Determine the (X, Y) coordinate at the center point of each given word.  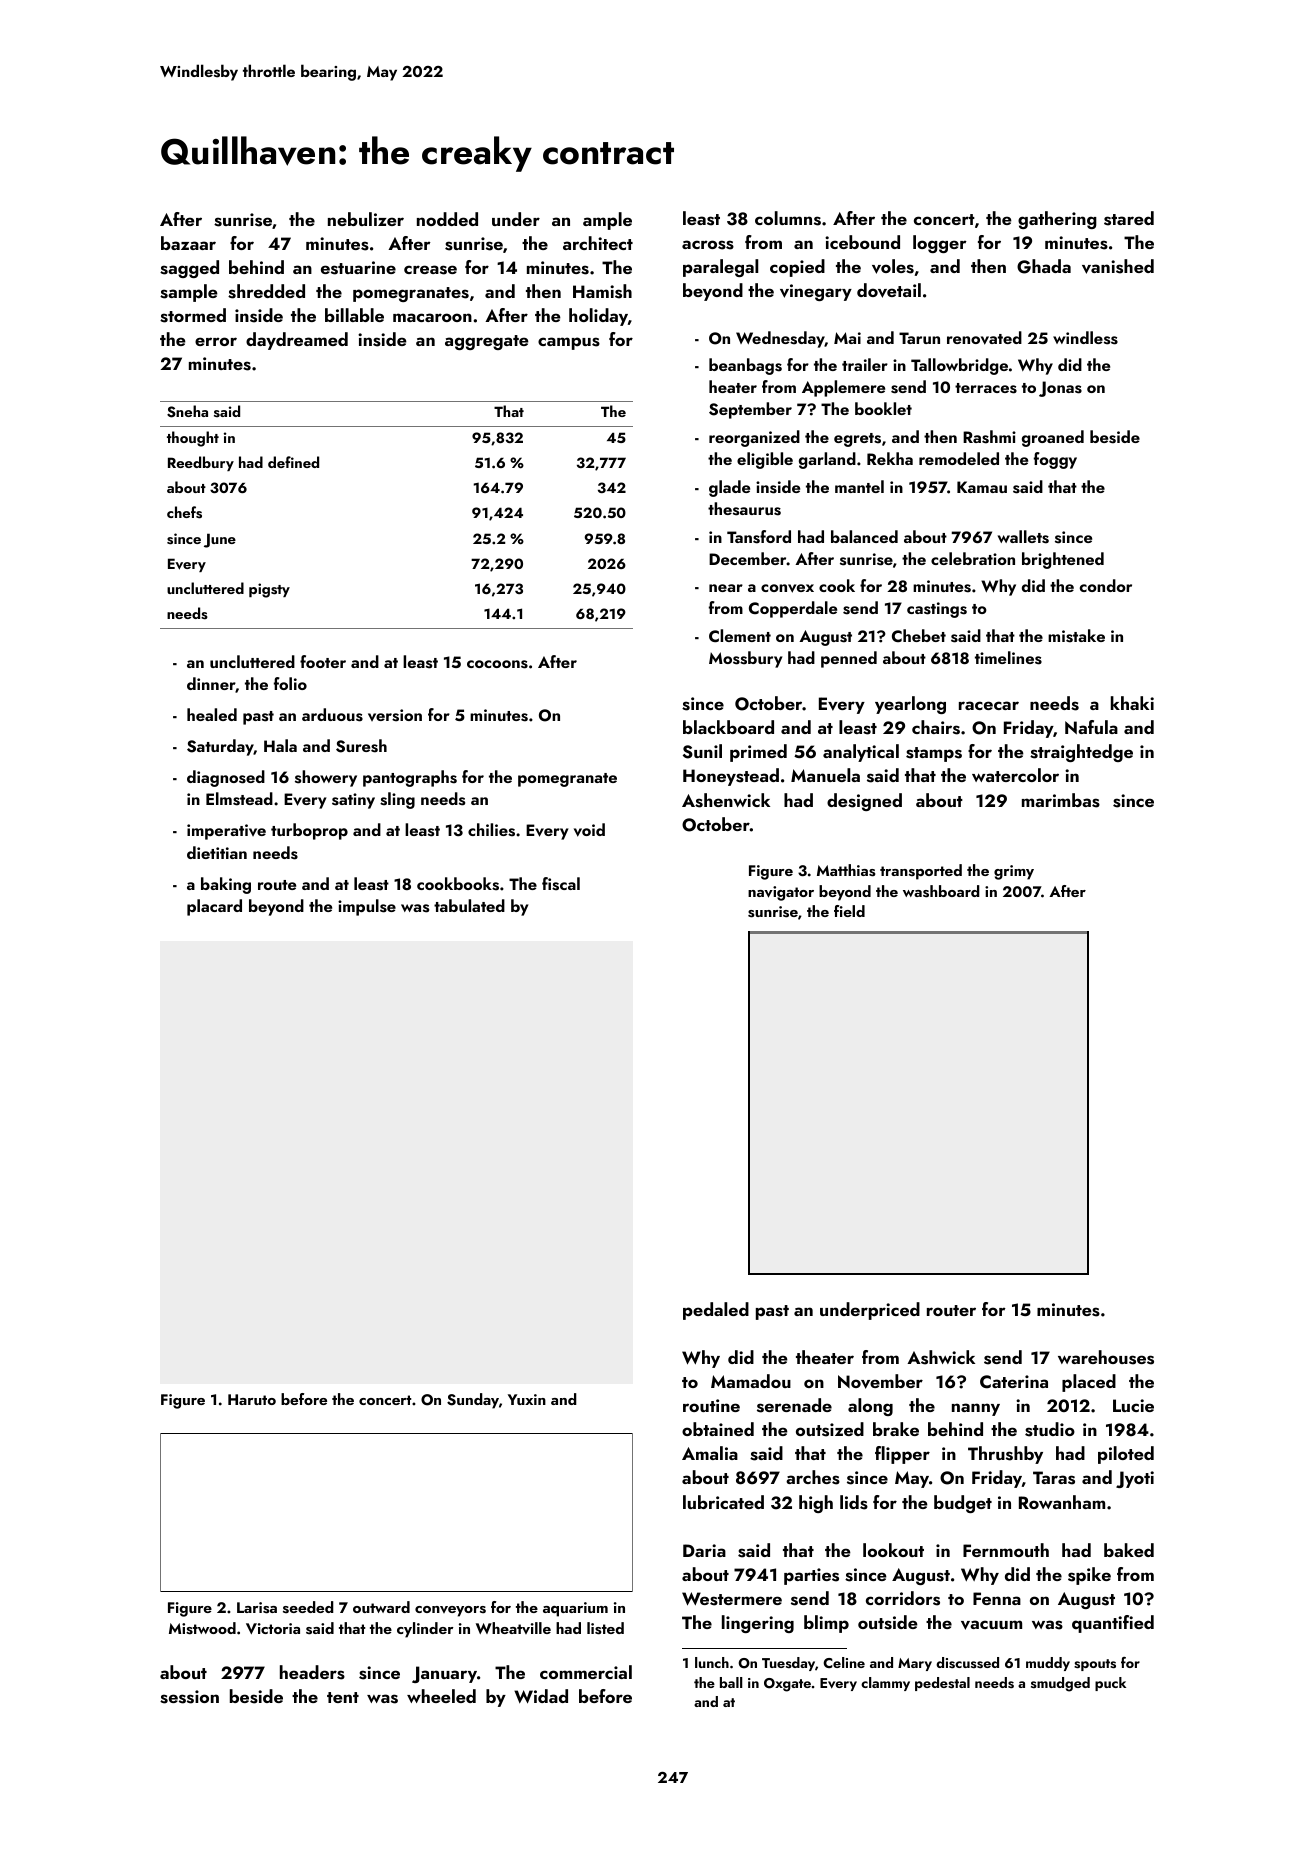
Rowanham (1062, 1502)
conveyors (450, 1611)
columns (788, 218)
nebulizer (366, 219)
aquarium (575, 1609)
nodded (447, 219)
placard (214, 907)
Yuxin (527, 1399)
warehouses (1106, 1357)
